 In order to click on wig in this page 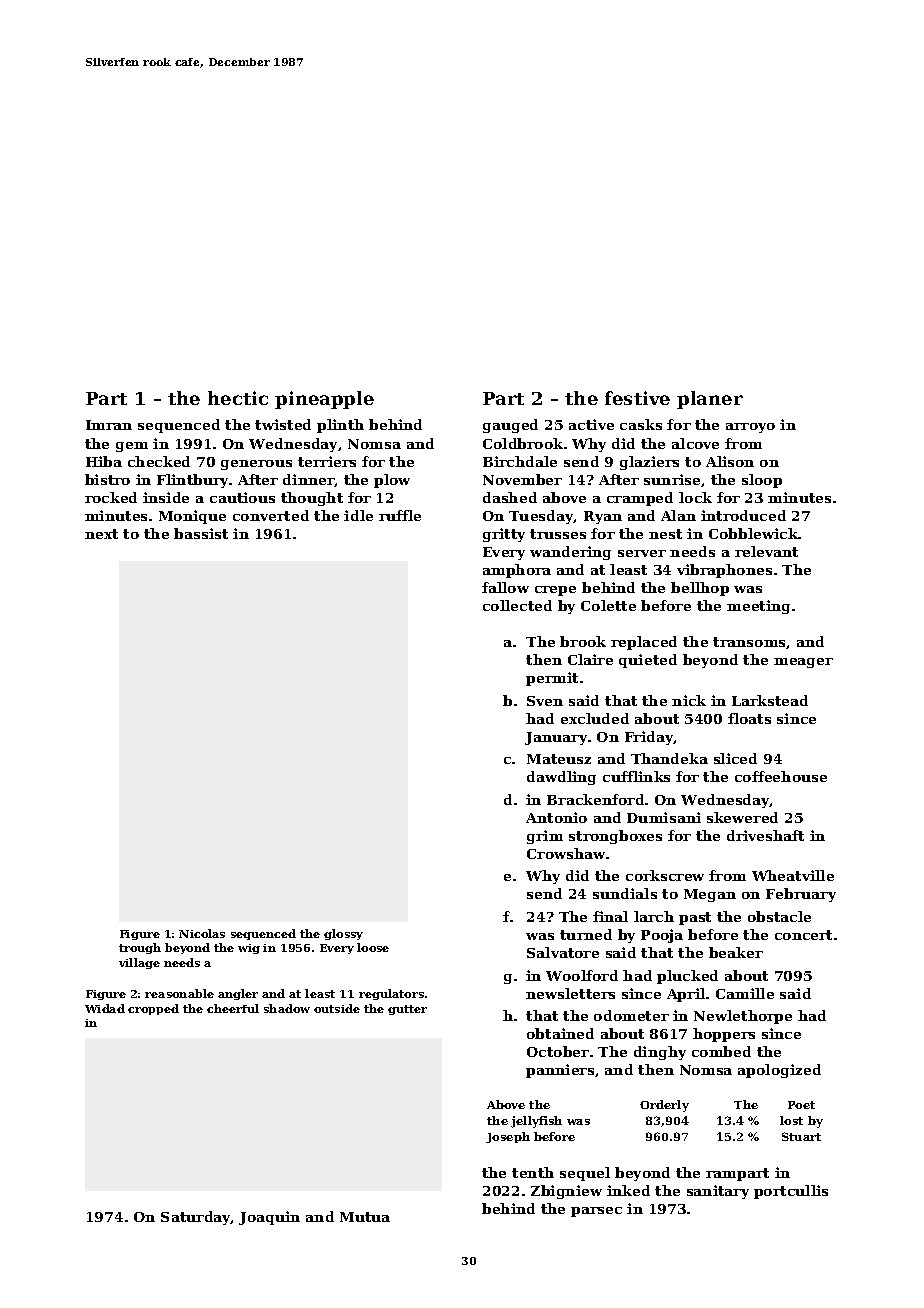, I will do `click(249, 949)`.
